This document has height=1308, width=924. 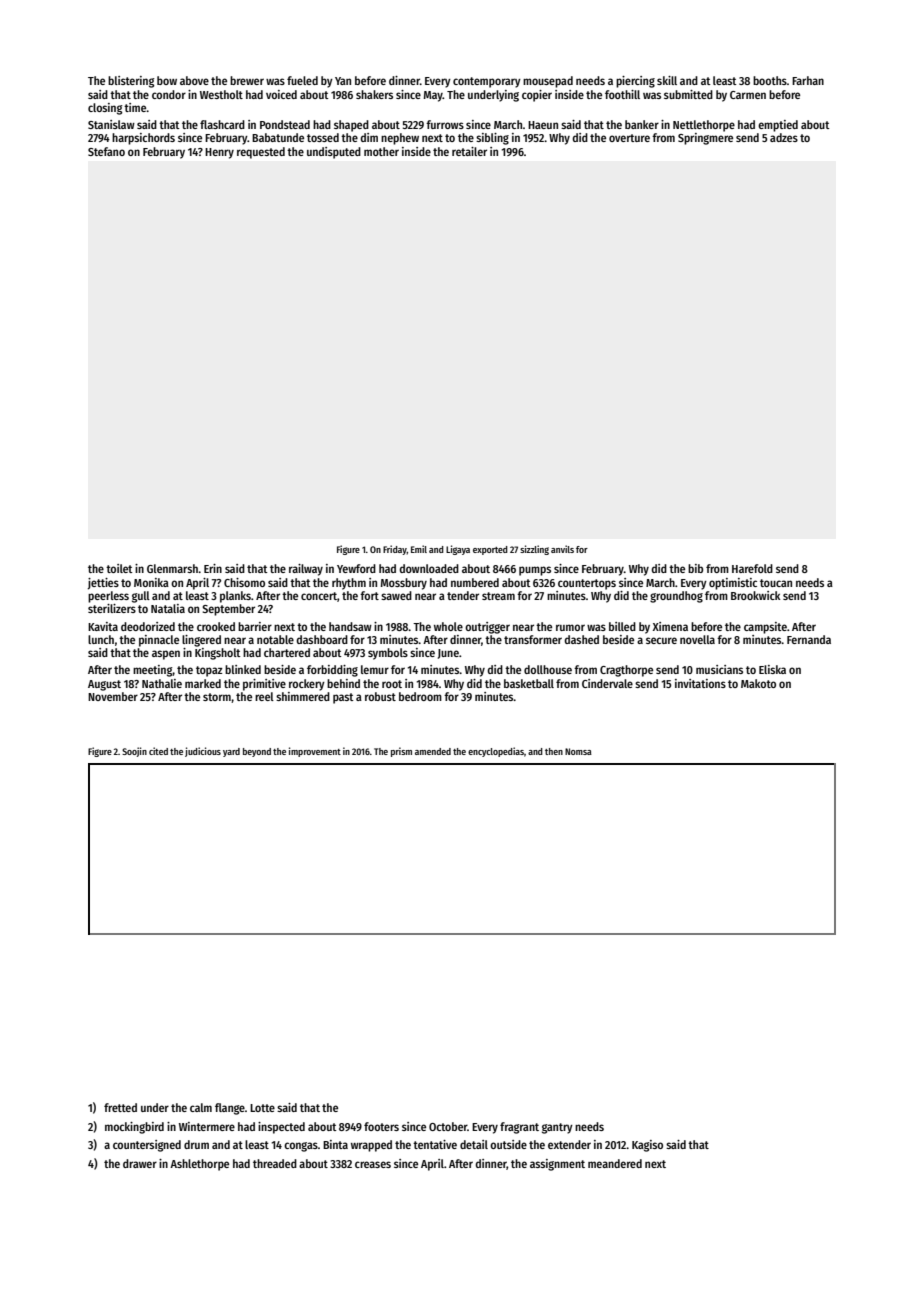 What do you see at coordinates (120, 1107) in the document?
I see `fretted` at bounding box center [120, 1107].
